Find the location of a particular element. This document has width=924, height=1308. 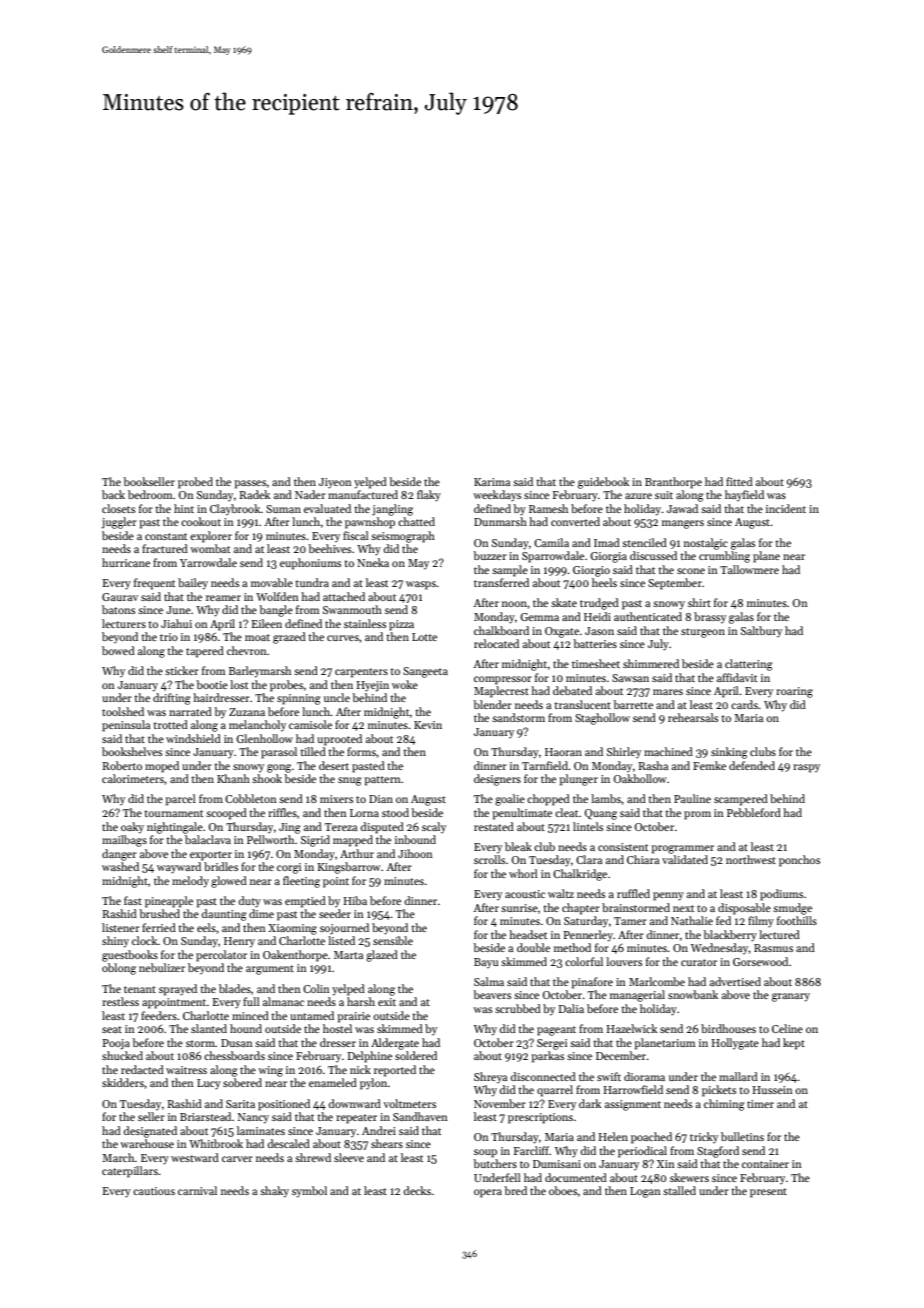

movable is located at coordinates (272, 582).
